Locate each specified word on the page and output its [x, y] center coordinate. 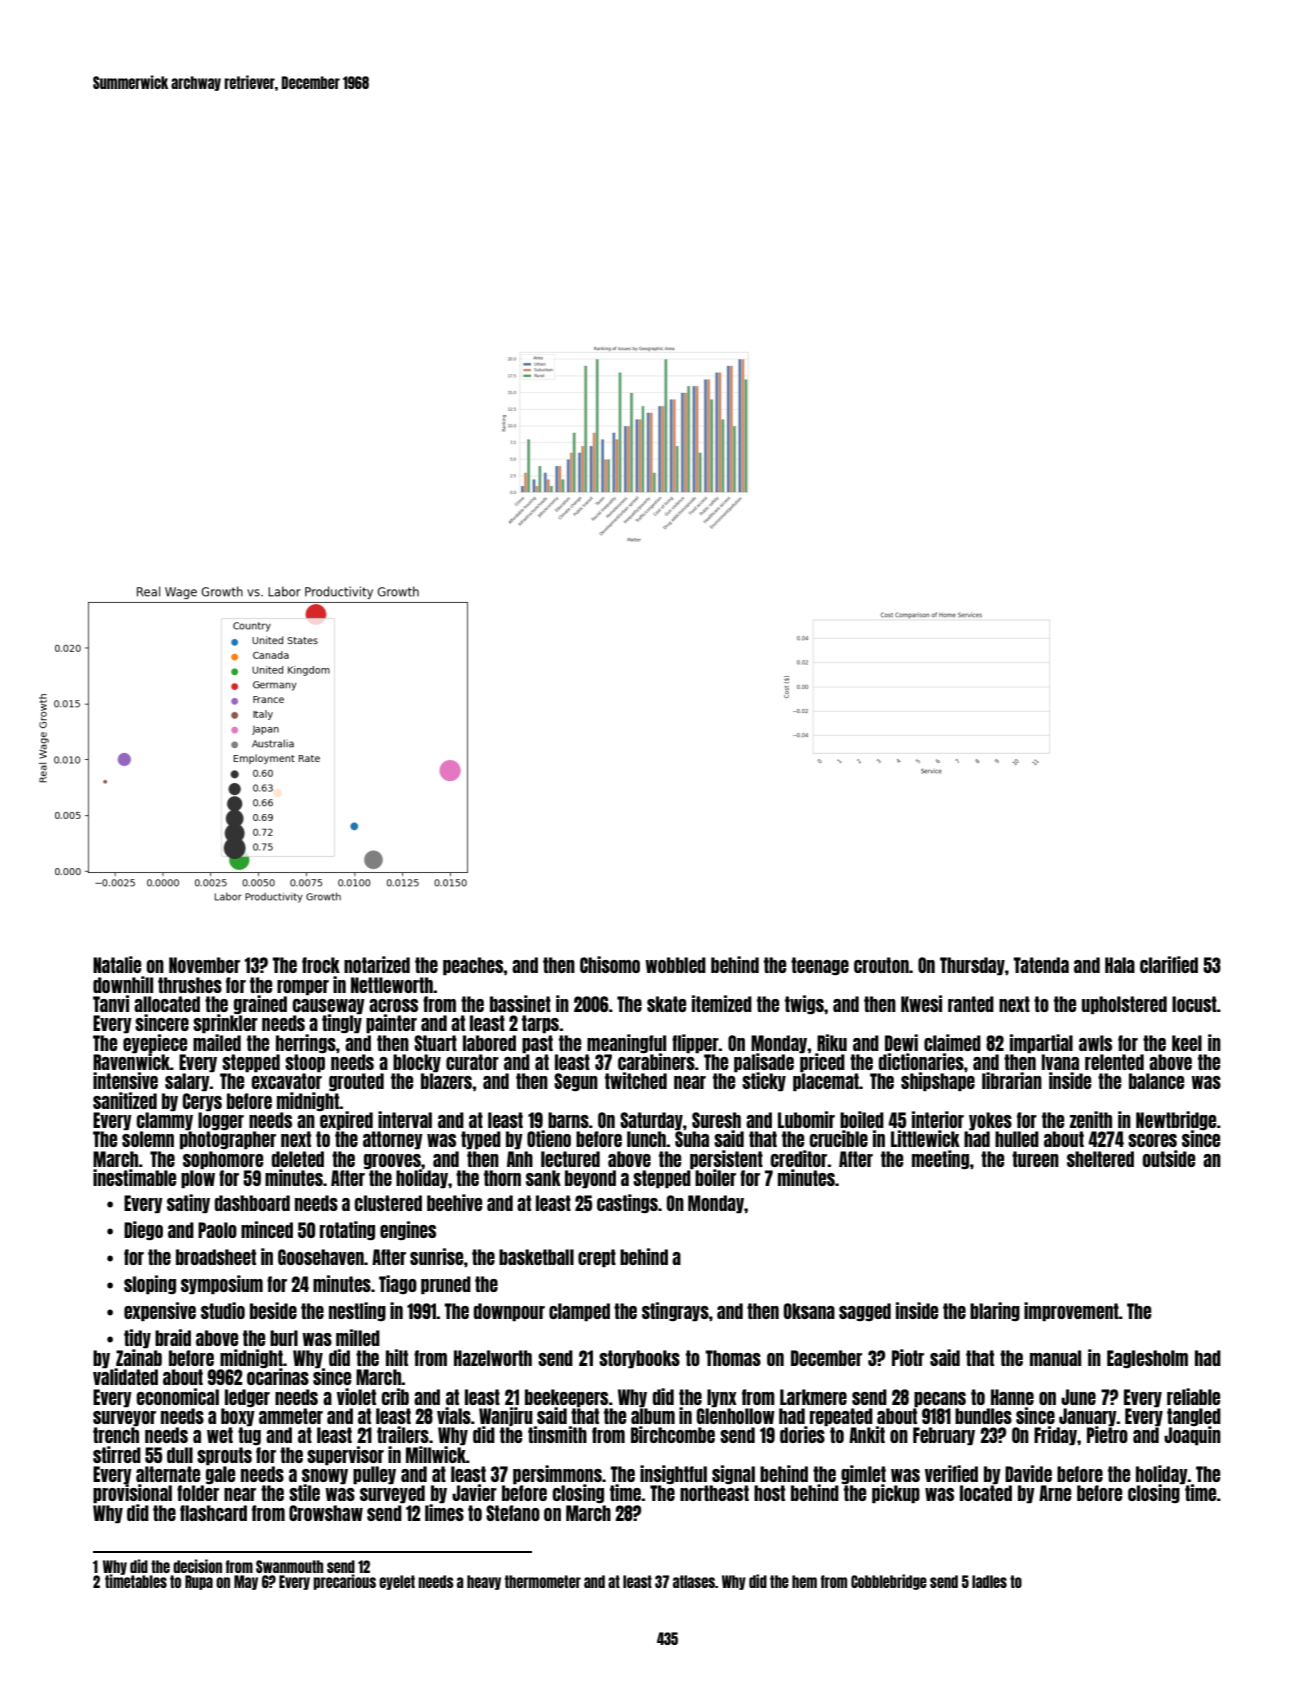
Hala [1120, 965]
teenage [820, 966]
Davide [1028, 1473]
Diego [143, 1230]
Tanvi [111, 1003]
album [653, 1416]
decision [197, 1566]
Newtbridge [1176, 1121]
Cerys [202, 1102]
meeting [940, 1159]
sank [543, 1178]
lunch [647, 1139]
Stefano [513, 1513]
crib [395, 1396]
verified [951, 1473]
